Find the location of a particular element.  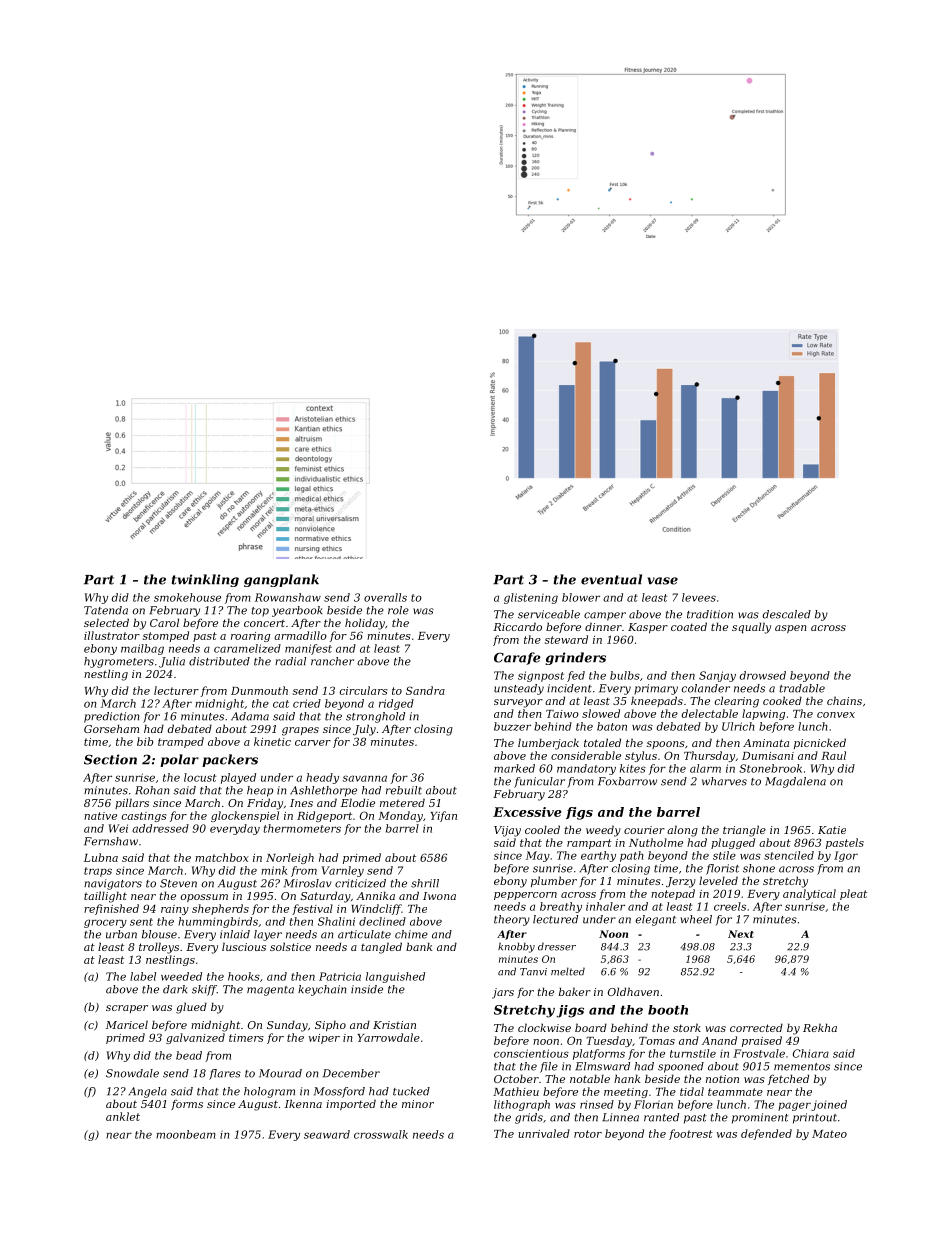

moonbeam is located at coordinates (186, 1134).
